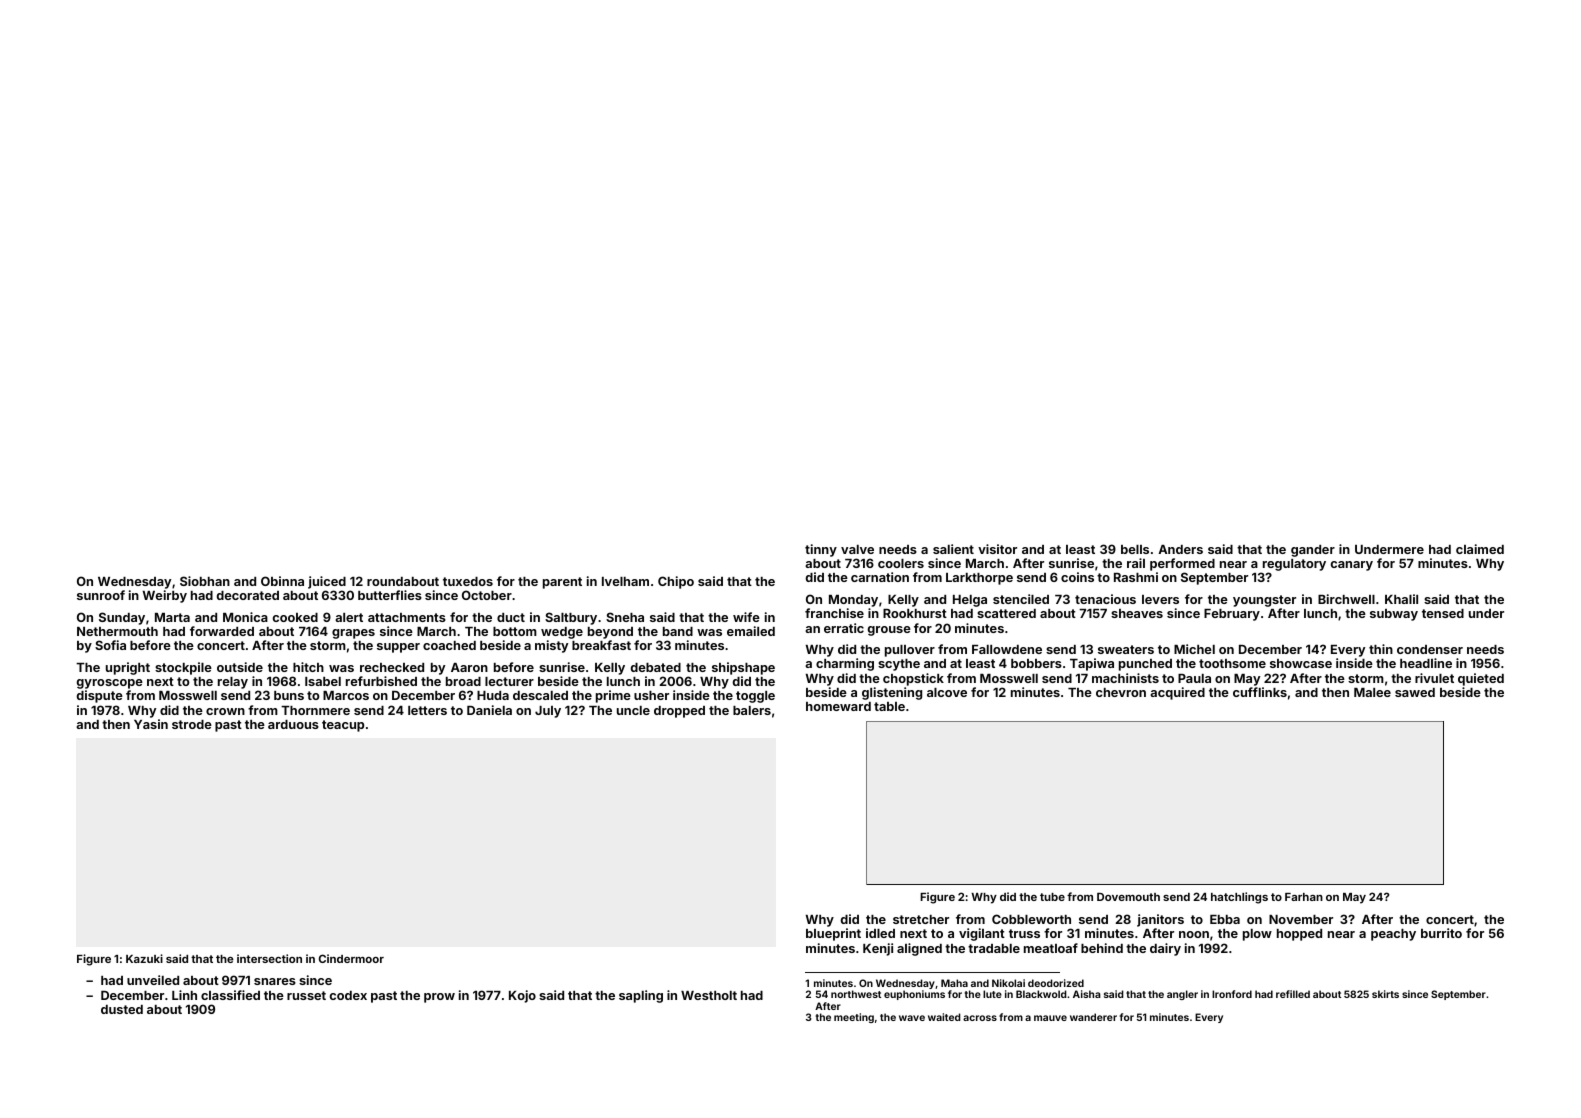 This screenshot has width=1581, height=1118. Describe the element at coordinates (880, 933) in the screenshot. I see `idled` at that location.
